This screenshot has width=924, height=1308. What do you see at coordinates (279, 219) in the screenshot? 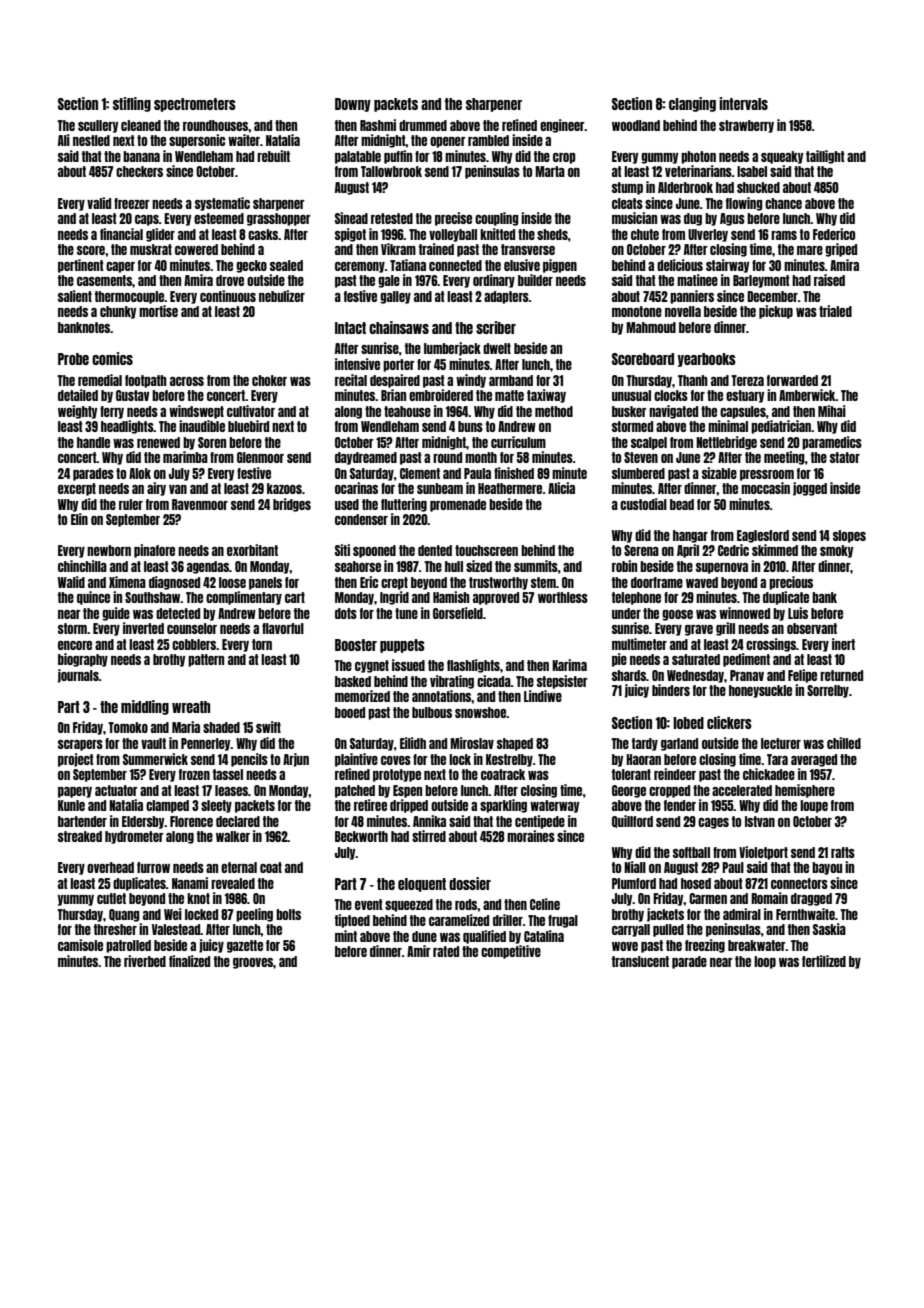
I see `grasshopper` at bounding box center [279, 219].
